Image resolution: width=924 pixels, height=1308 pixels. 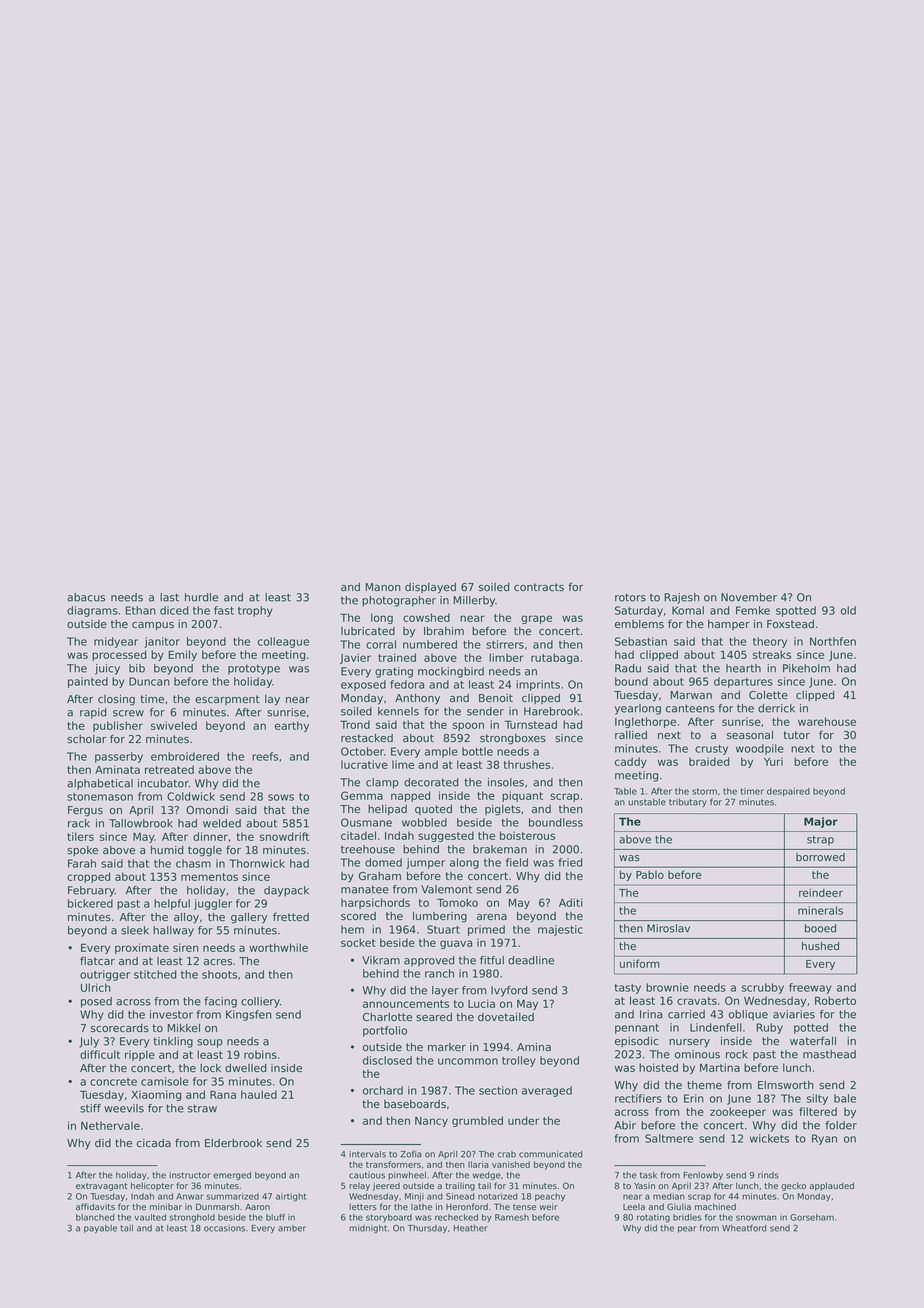 I want to click on ripple, so click(x=140, y=1055).
